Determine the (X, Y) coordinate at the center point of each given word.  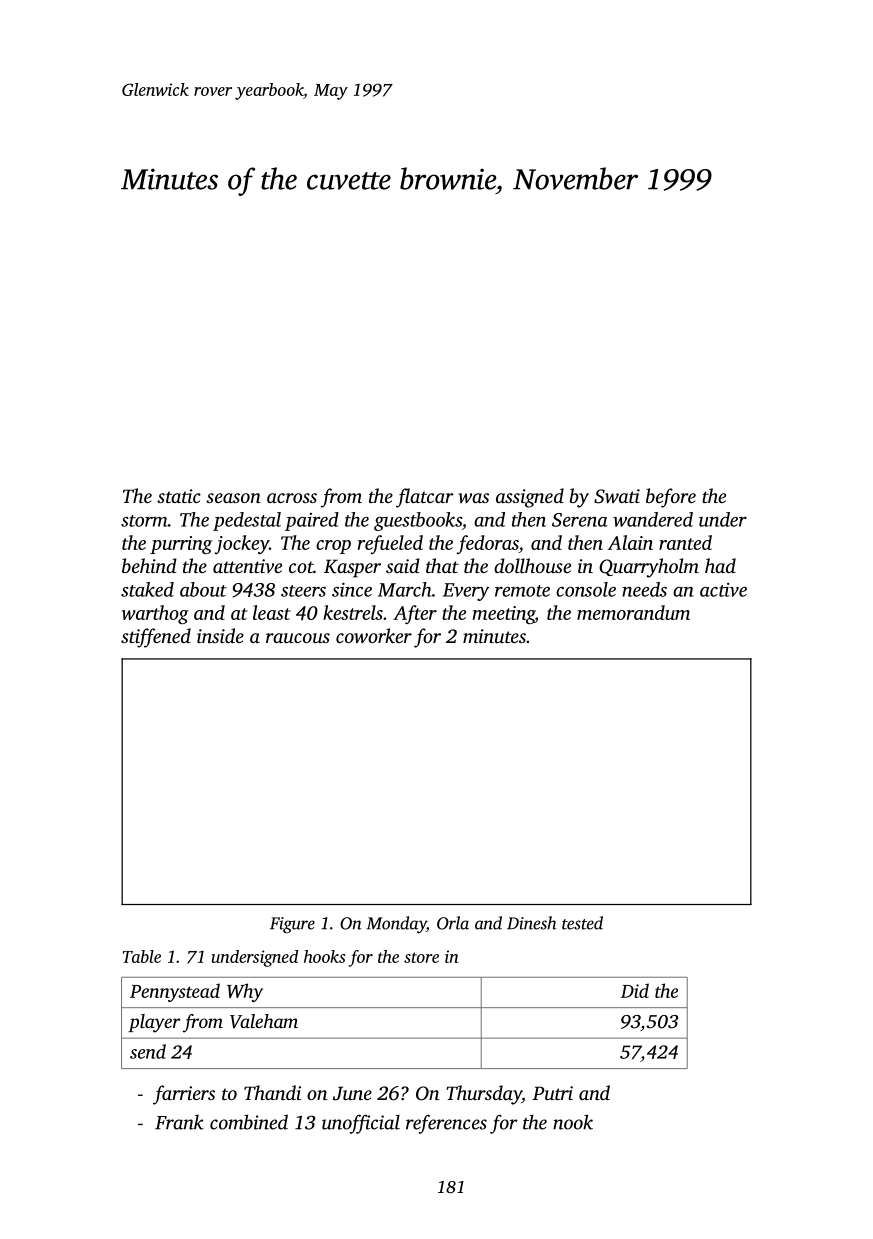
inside (220, 635)
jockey (242, 545)
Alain (630, 542)
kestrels (353, 612)
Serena (580, 520)
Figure (292, 925)
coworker (374, 635)
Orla (453, 923)
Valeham (264, 1021)
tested (582, 923)
